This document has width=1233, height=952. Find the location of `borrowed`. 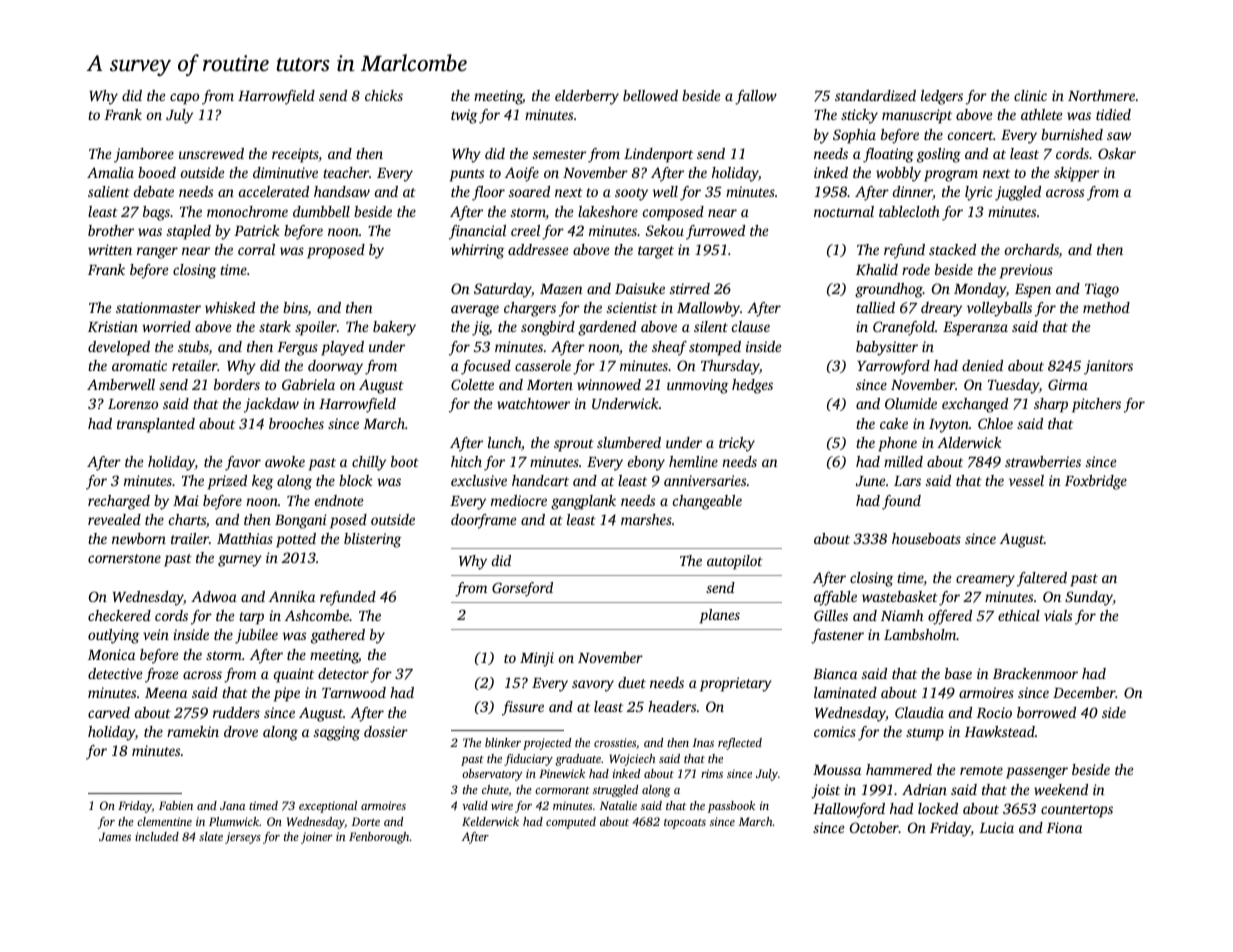

borrowed is located at coordinates (1046, 712).
